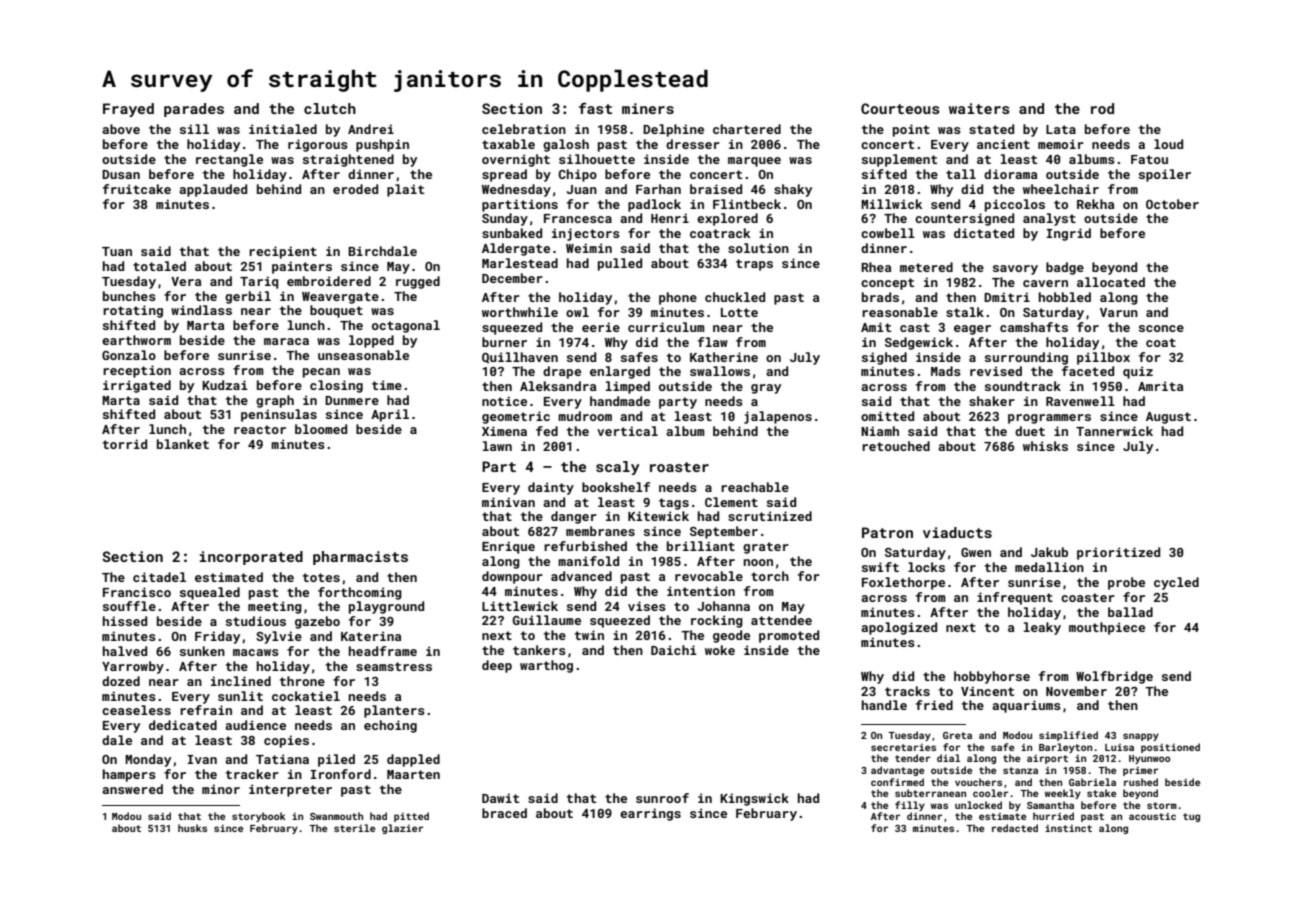  Describe the element at coordinates (1065, 268) in the page. I see `badge` at that location.
